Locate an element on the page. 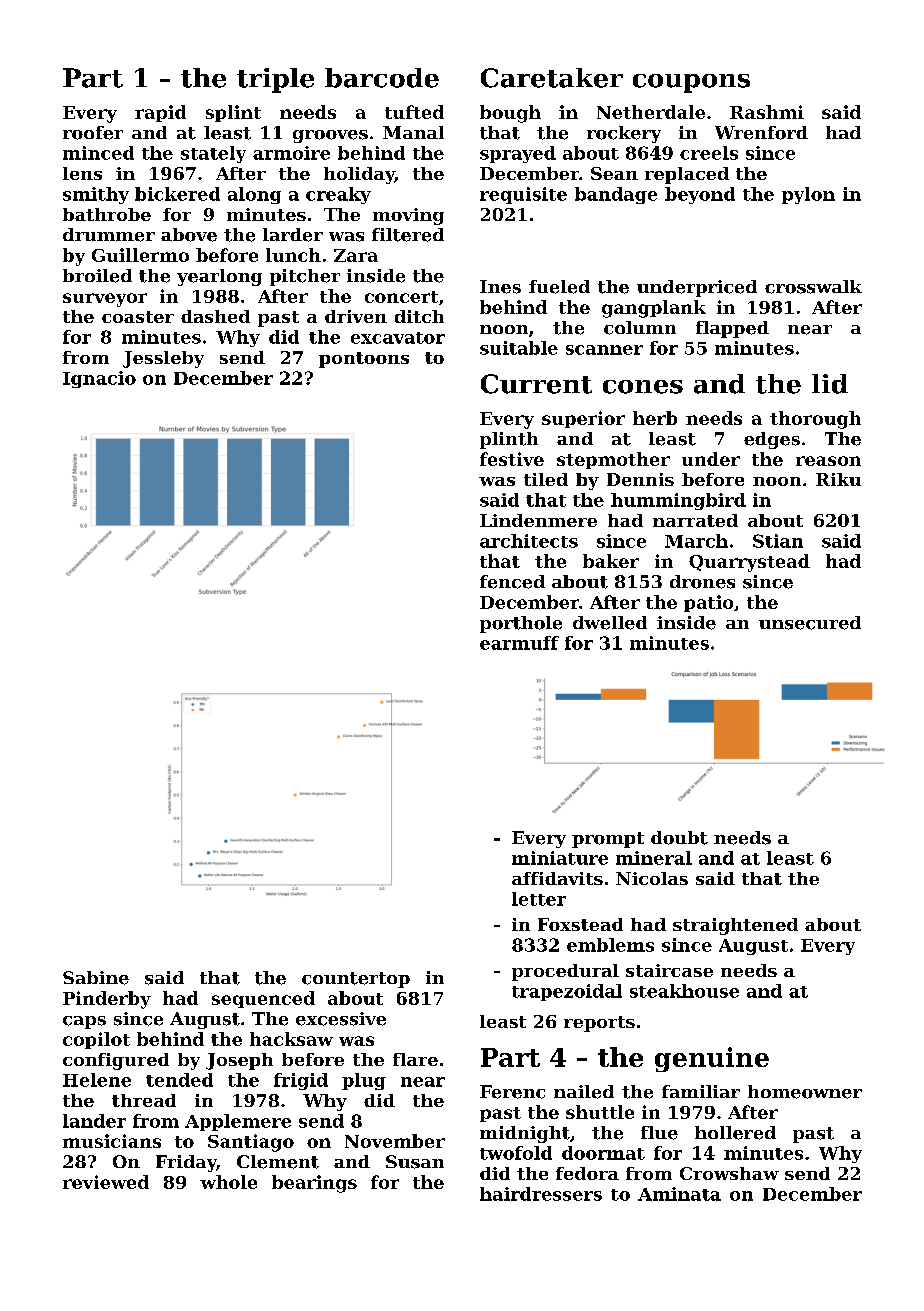 This page has height=1311, width=924. triple is located at coordinates (275, 80).
